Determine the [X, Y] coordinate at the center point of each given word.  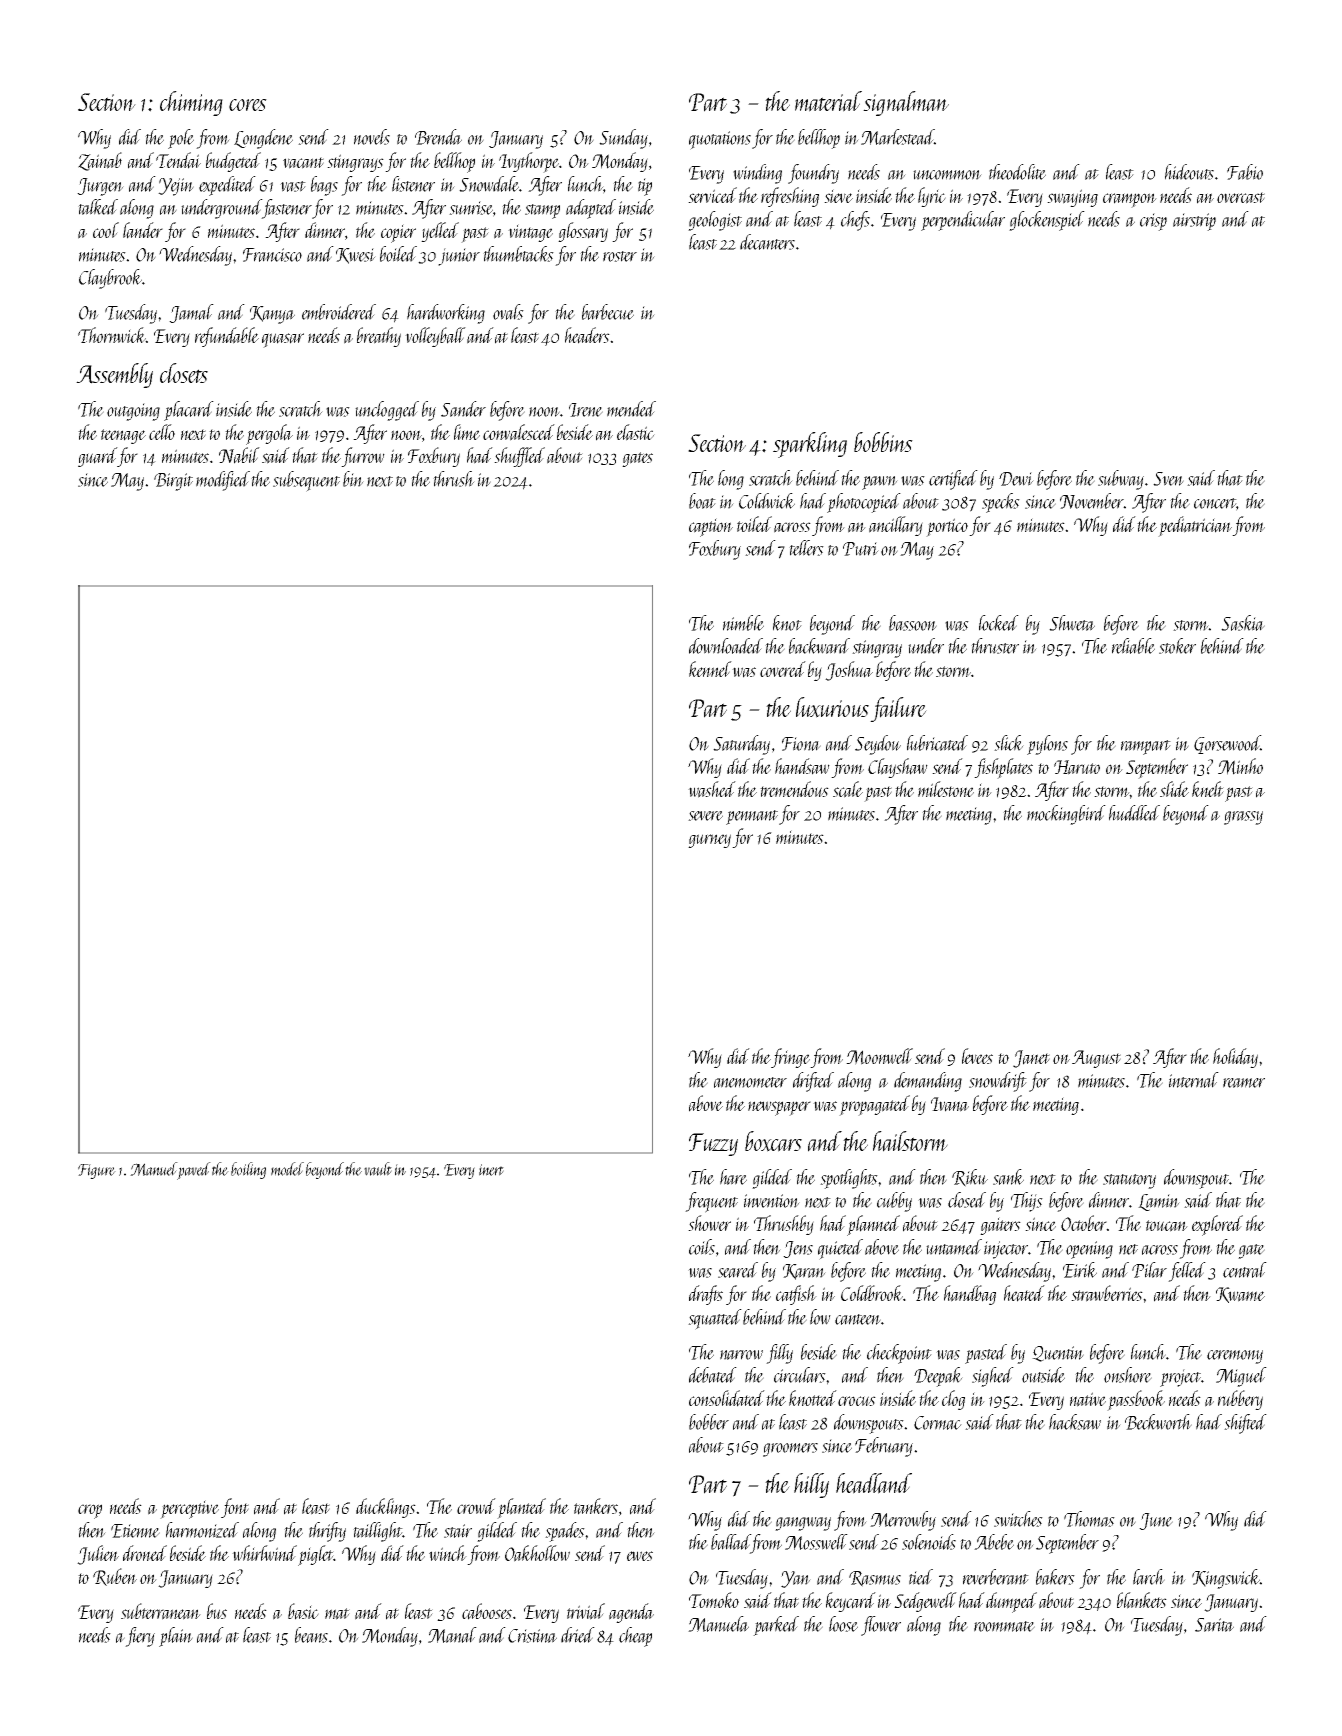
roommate [1004, 1626]
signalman [906, 103]
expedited [227, 186]
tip [645, 187]
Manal [452, 1635]
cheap [635, 1637]
